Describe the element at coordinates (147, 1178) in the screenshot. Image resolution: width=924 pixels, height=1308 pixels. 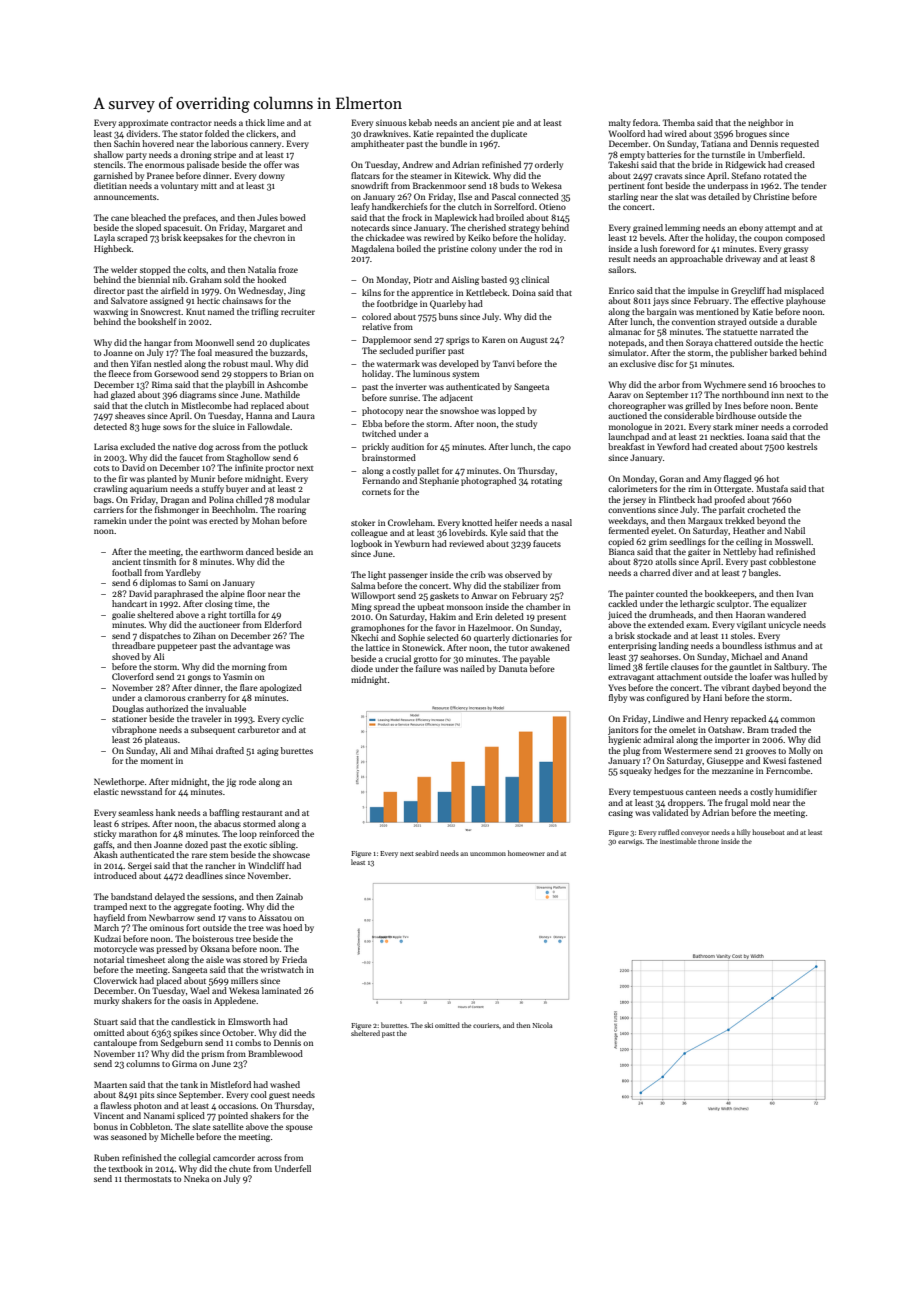
I see `thermostats` at that location.
